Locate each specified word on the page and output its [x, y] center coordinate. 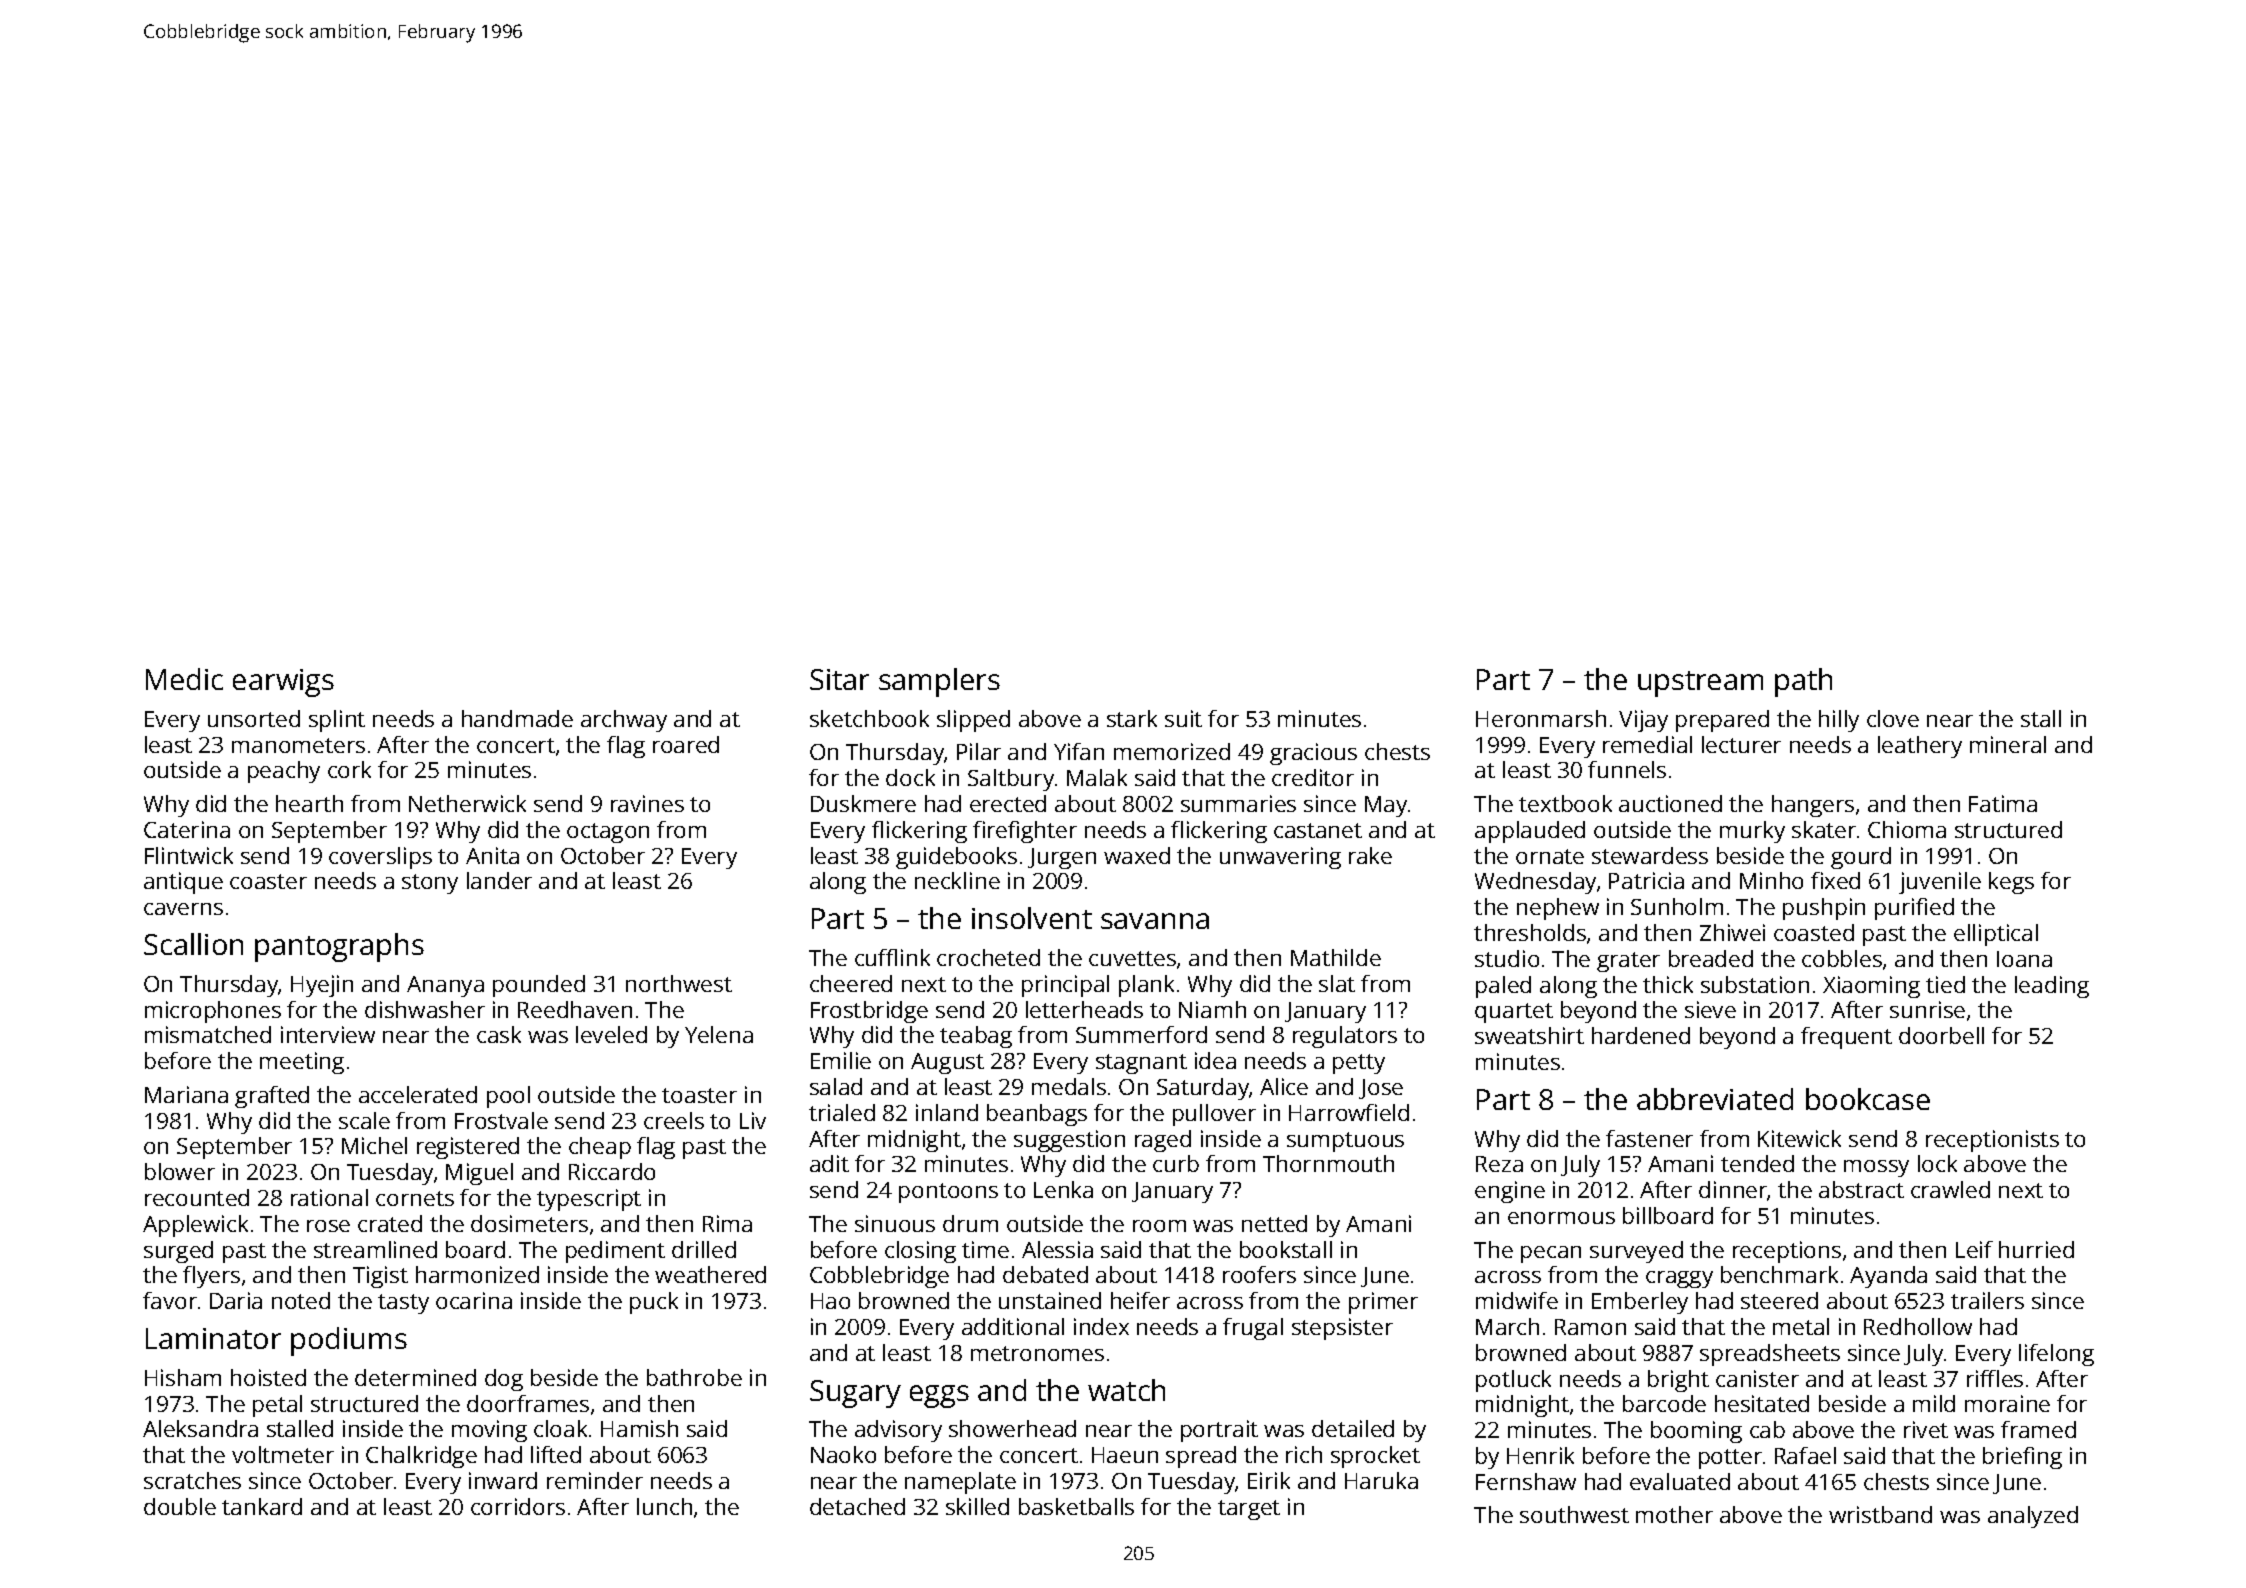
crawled [1950, 1189]
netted [1274, 1223]
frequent [1846, 1038]
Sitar [839, 679]
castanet [1318, 830]
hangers [1813, 806]
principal [1065, 986]
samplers [939, 682]
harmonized [477, 1274]
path [1803, 682]
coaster [268, 881]
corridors [518, 1506]
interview [328, 1034]
